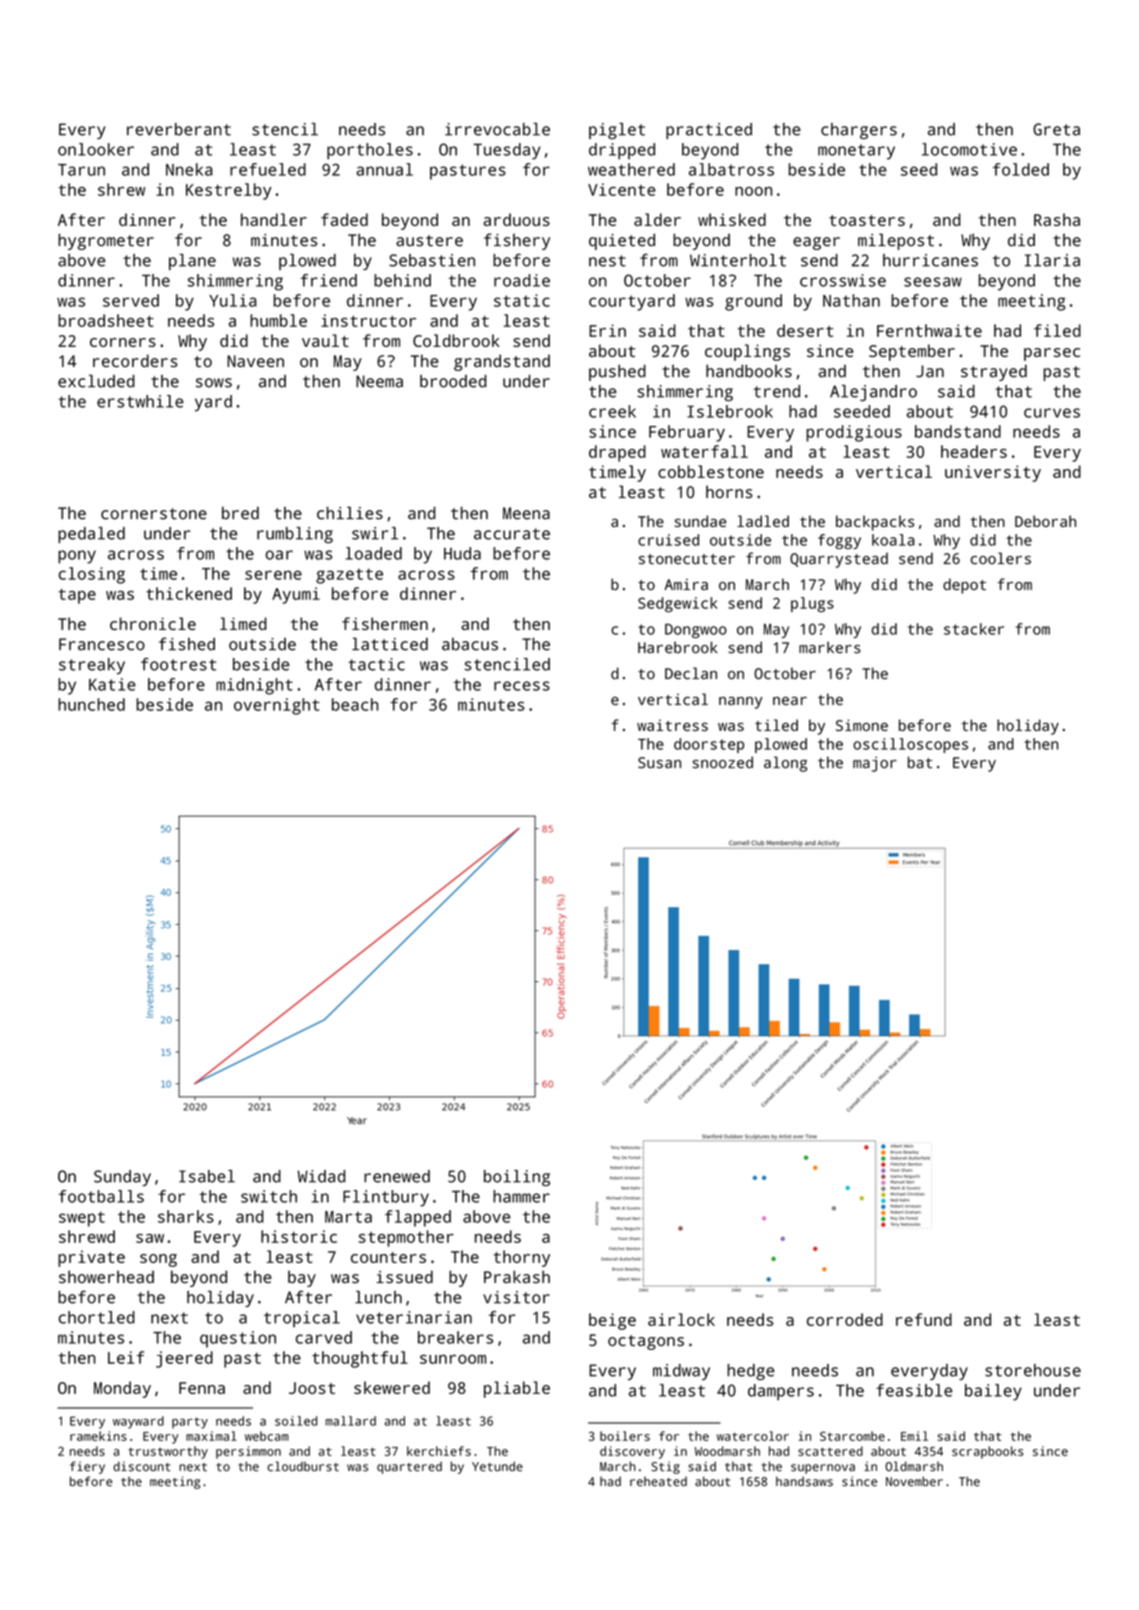 This screenshot has height=1610, width=1139. I want to click on question, so click(238, 1339).
